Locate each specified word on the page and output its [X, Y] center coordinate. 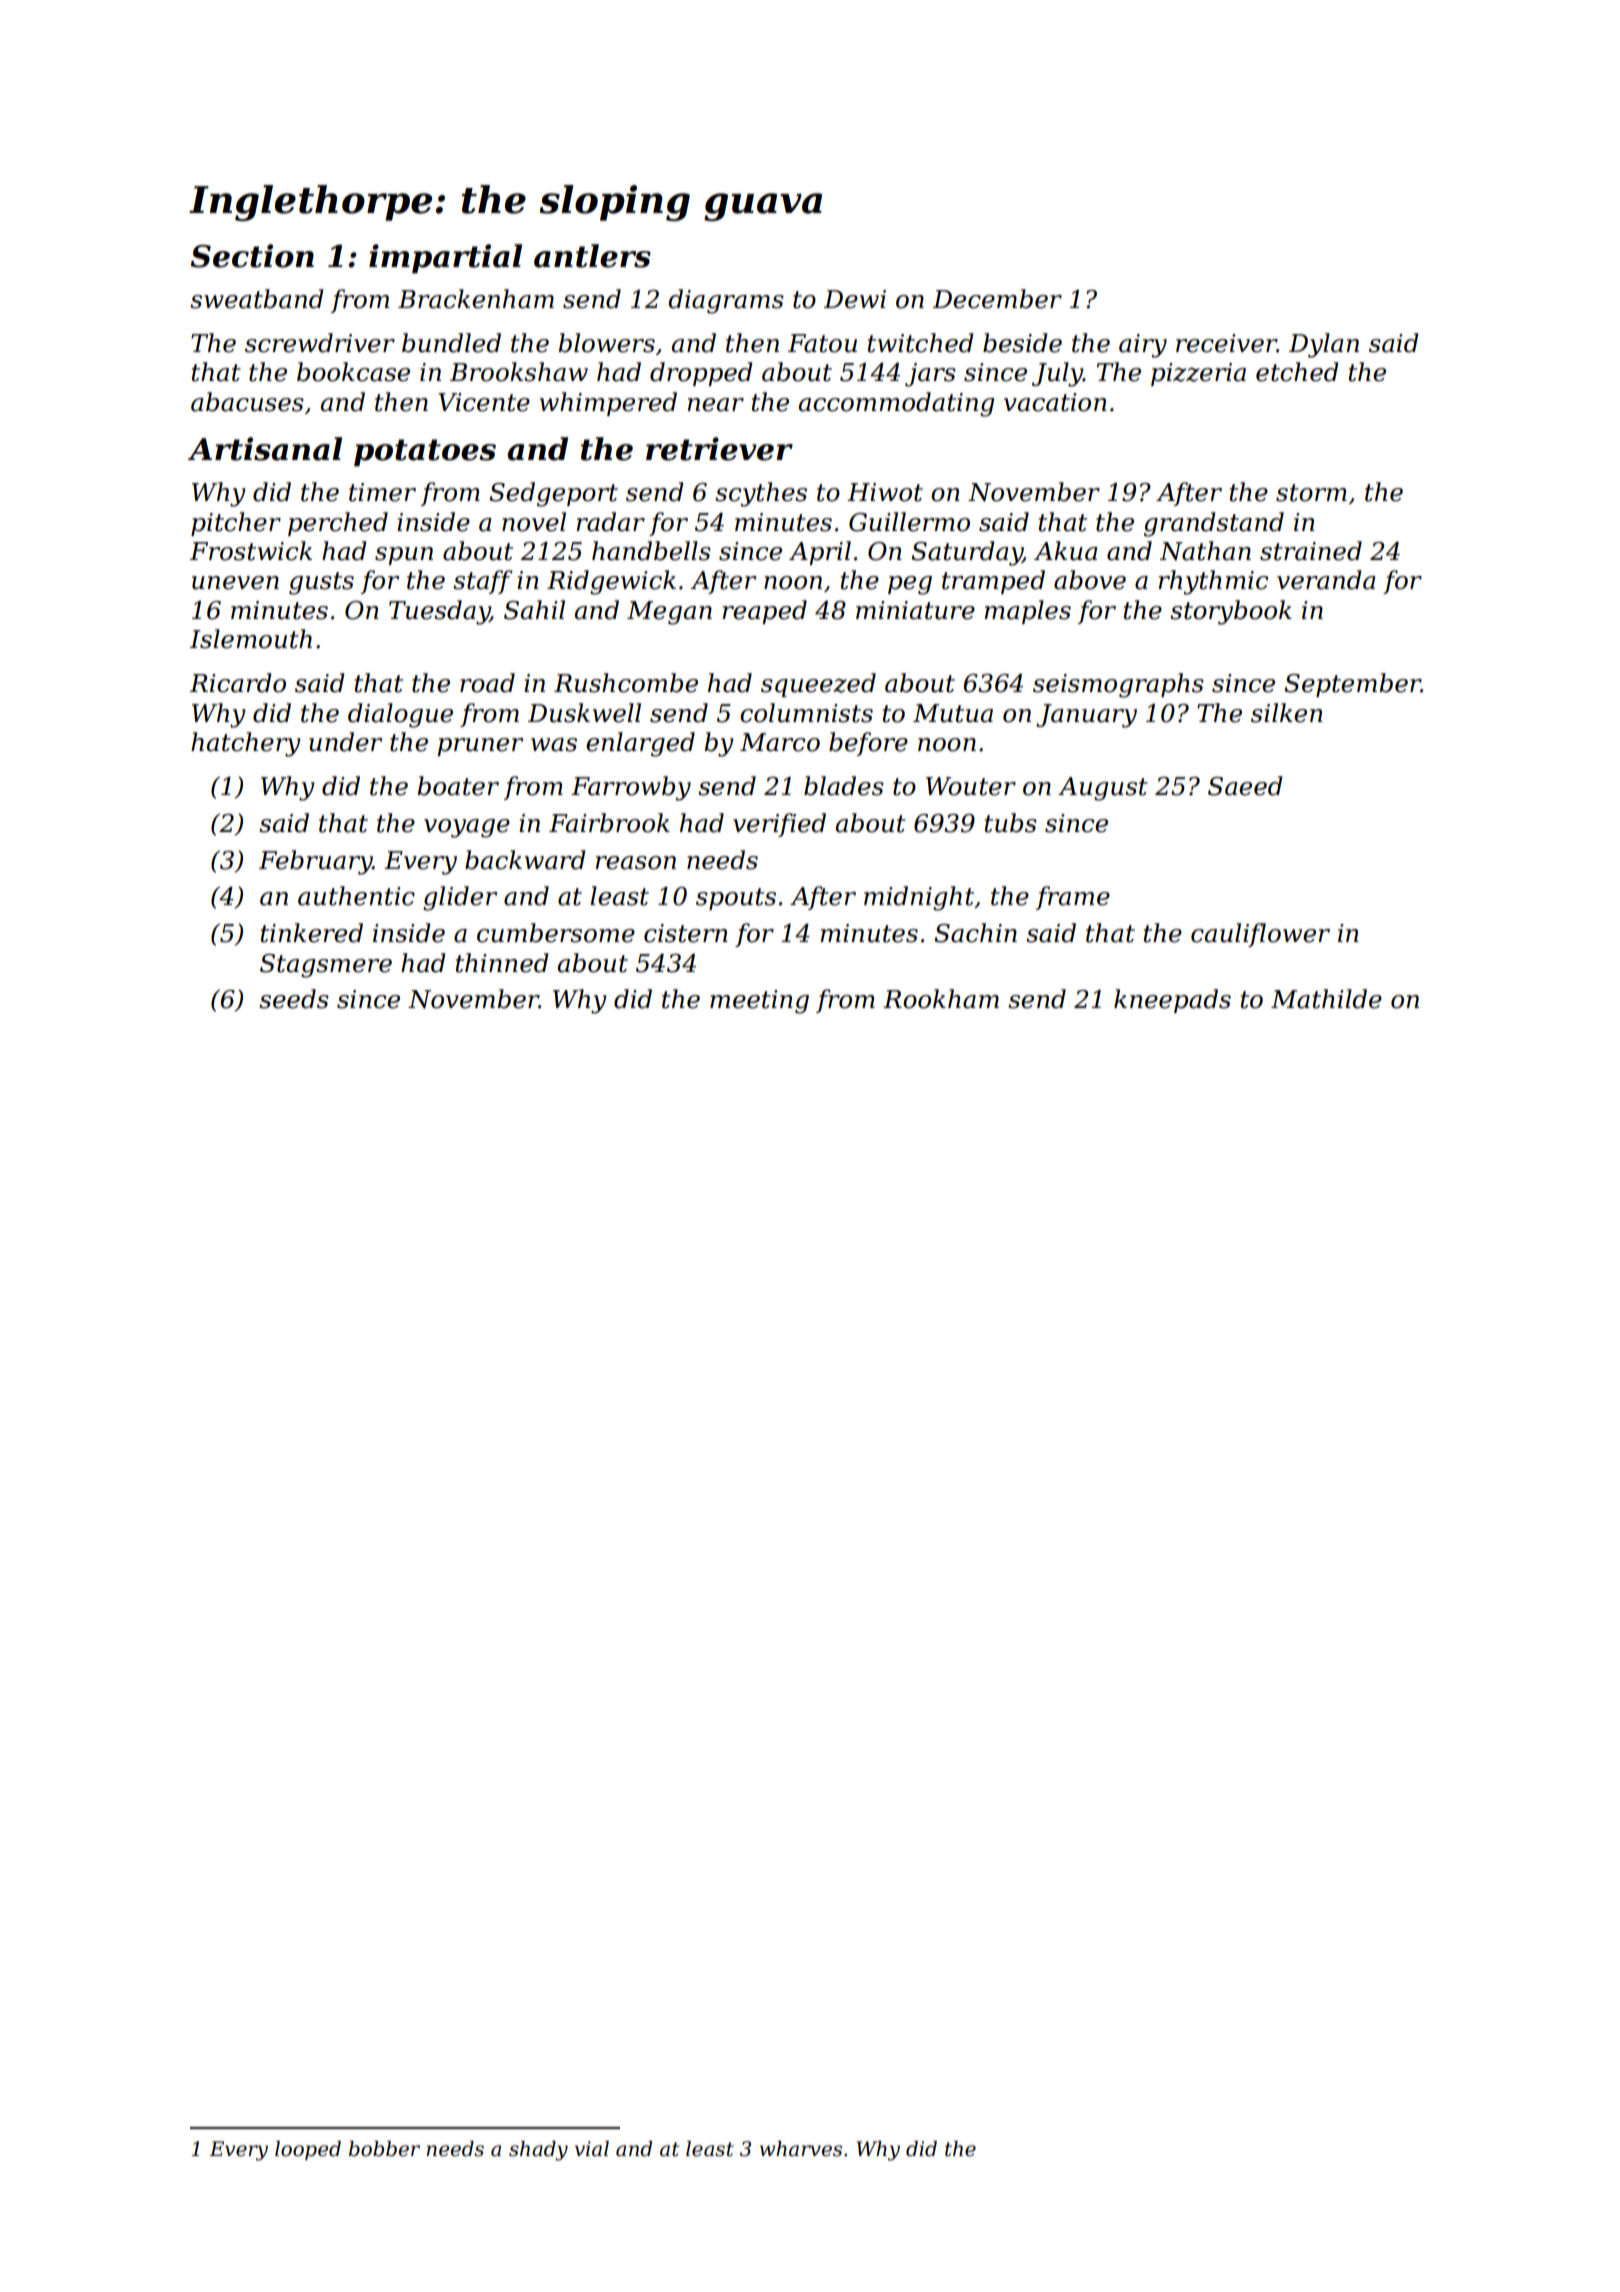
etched [1297, 372]
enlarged [640, 744]
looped [308, 2150]
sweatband [256, 299]
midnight [919, 898]
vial [592, 2149]
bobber [384, 2149]
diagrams [726, 301]
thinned [502, 963]
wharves [801, 2149]
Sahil [534, 610]
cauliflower [1260, 935]
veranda [1326, 580]
